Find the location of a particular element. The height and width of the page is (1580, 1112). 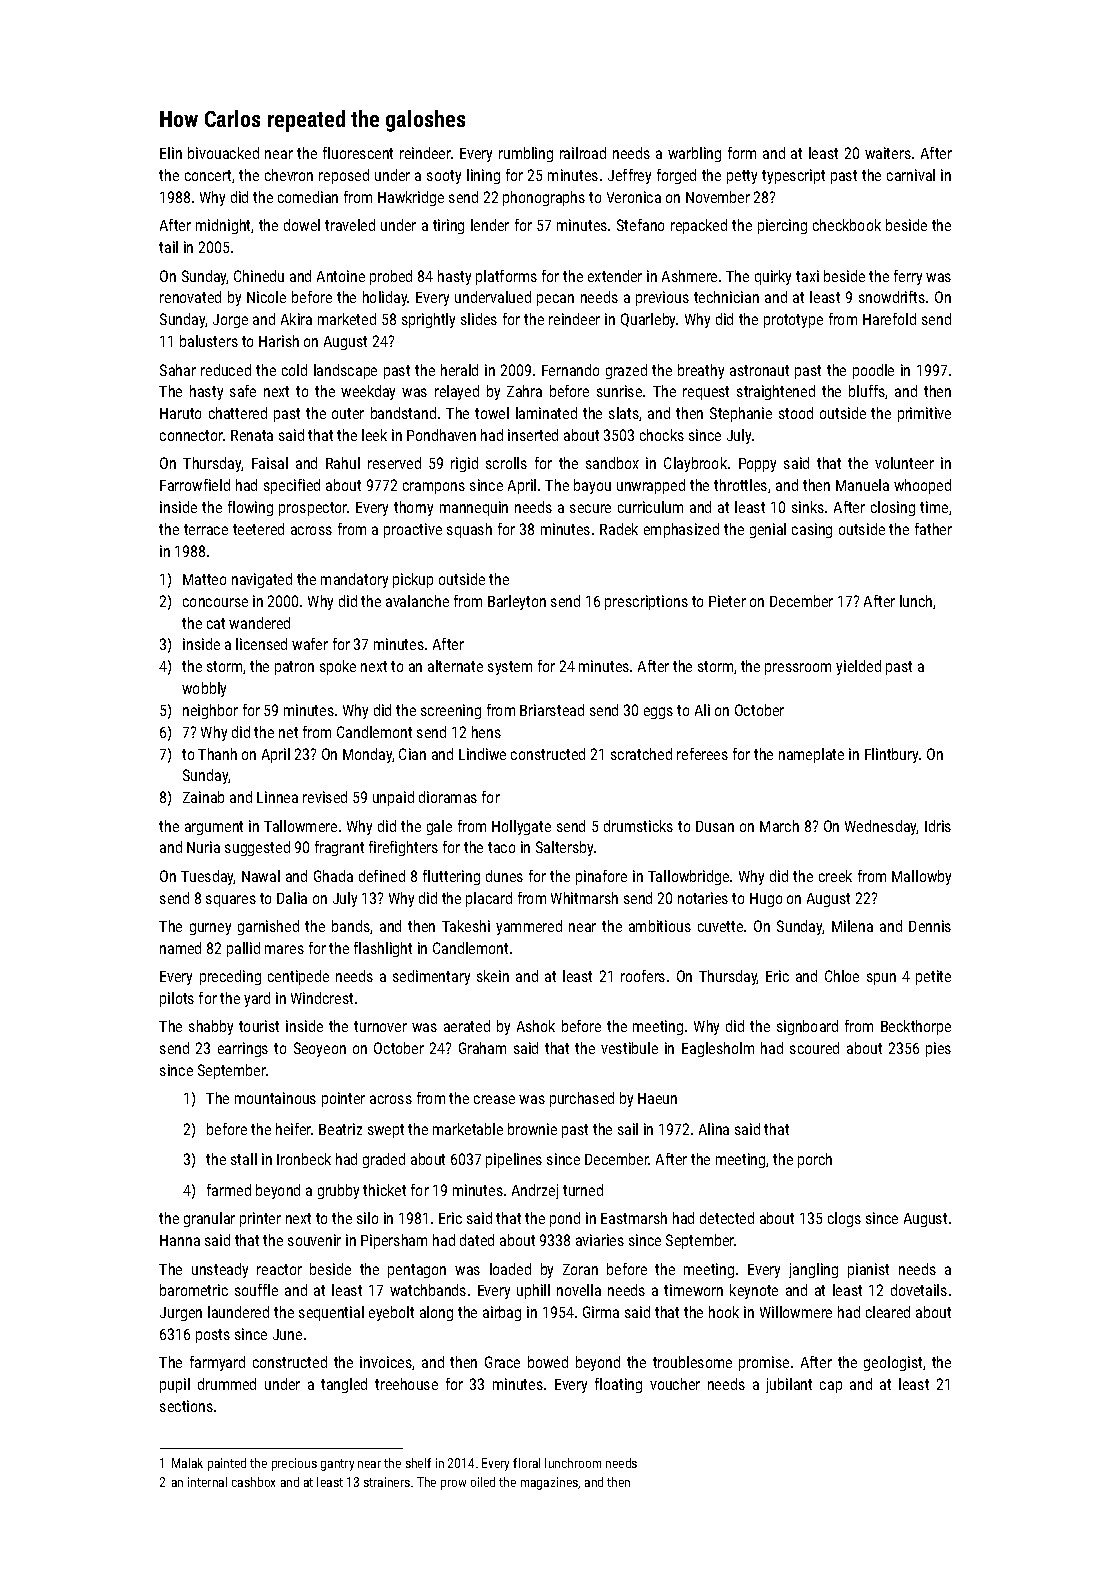

pinafore is located at coordinates (601, 877).
